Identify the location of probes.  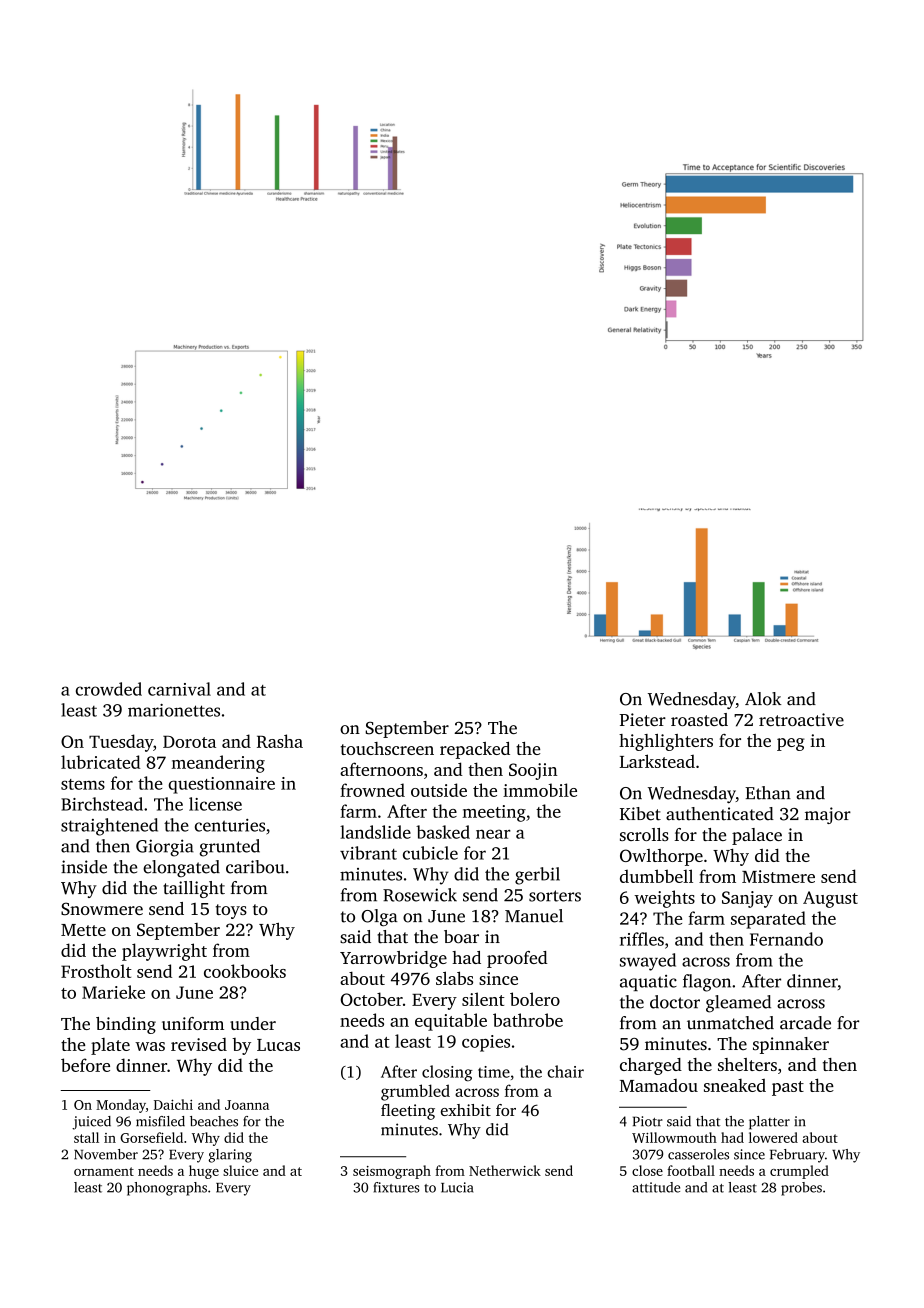
(801, 1189).
